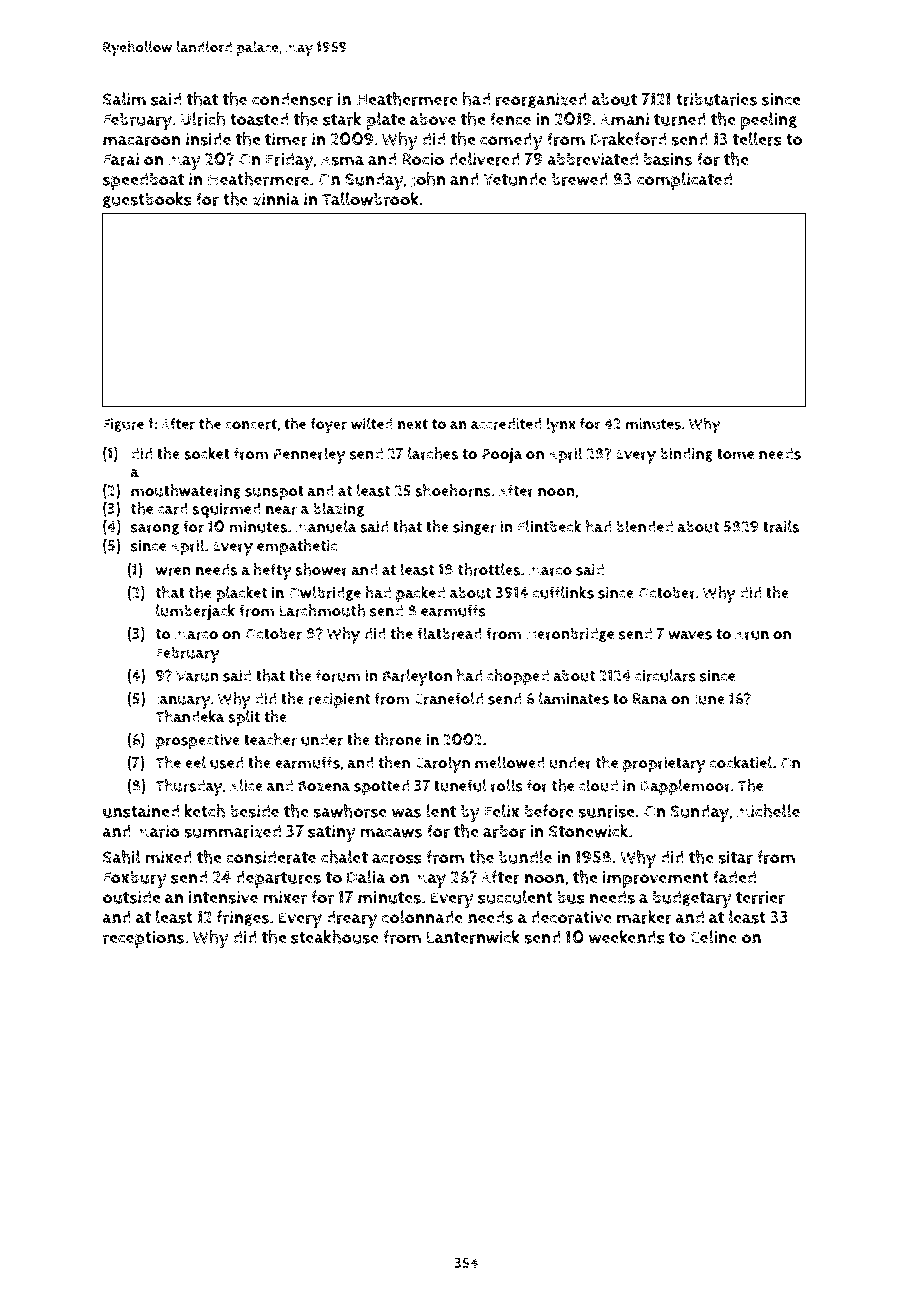 The height and width of the screenshot is (1316, 908). I want to click on Lanternwick, so click(473, 937).
